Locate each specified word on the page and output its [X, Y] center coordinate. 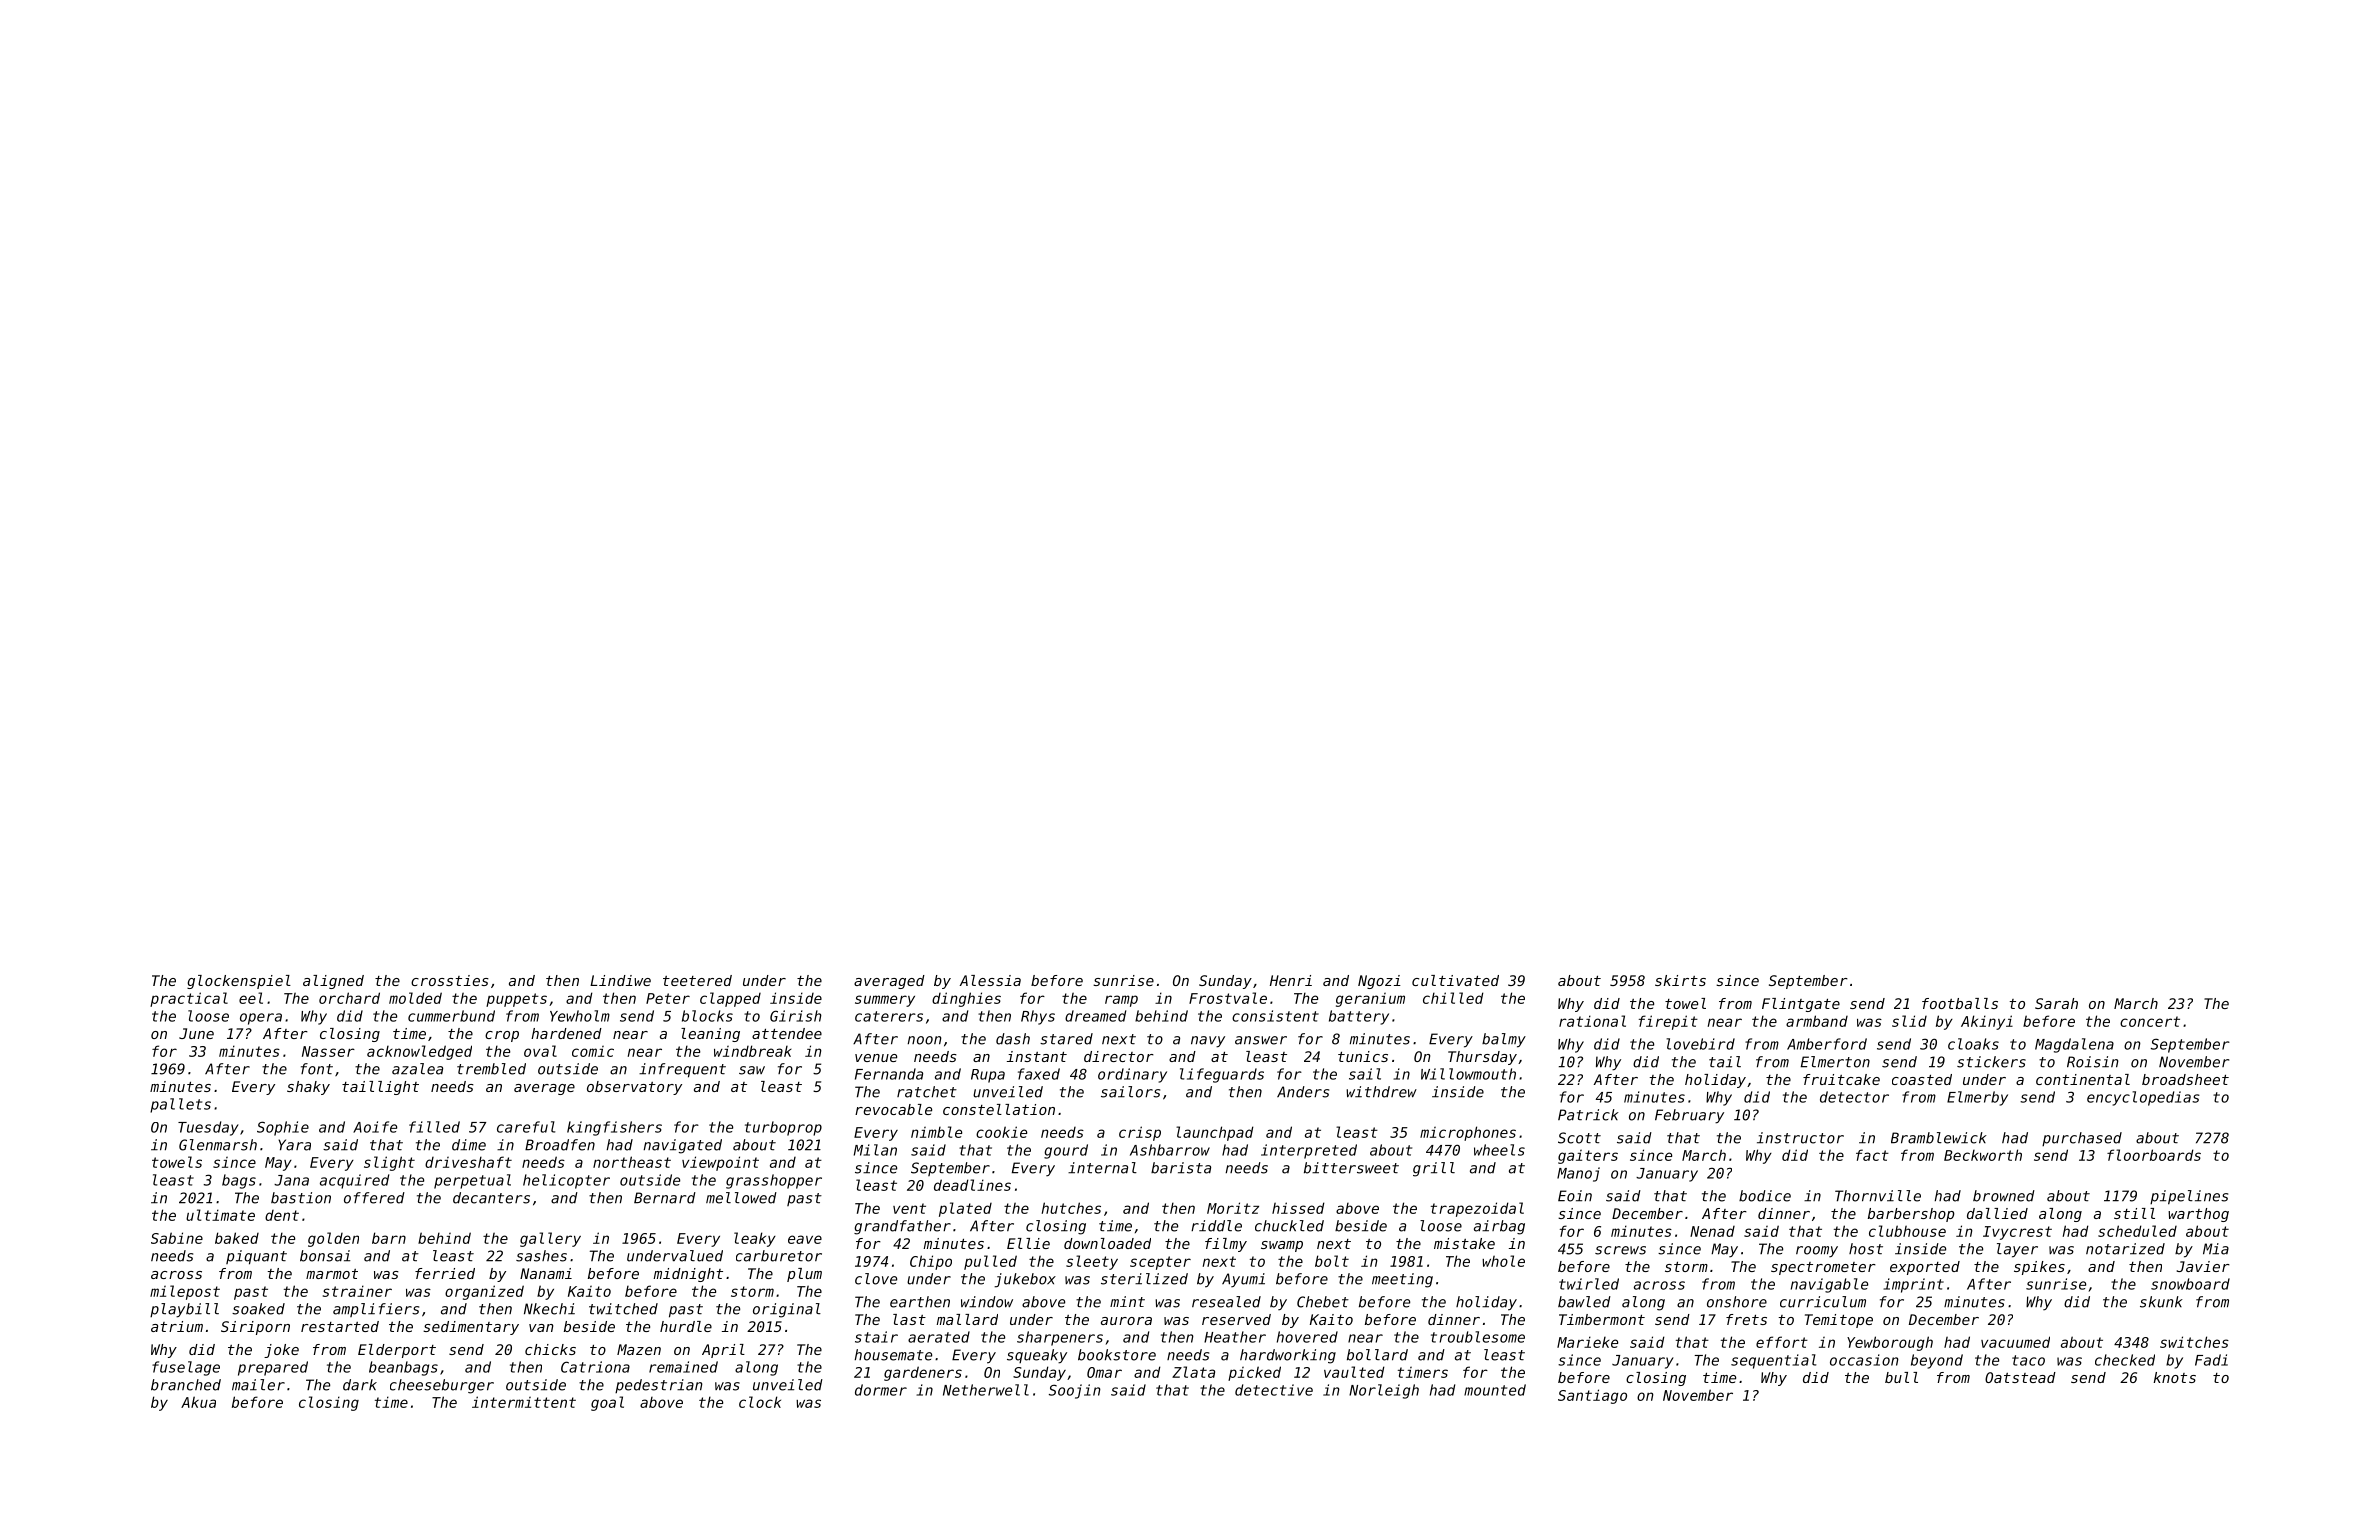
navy [1208, 1042]
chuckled [1289, 1226]
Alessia [990, 980]
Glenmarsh [218, 1145]
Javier [2203, 1266]
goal [607, 1403]
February [1689, 1116]
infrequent [682, 1070]
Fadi [2211, 1360]
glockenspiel [239, 982]
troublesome [1478, 1337]
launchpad [1215, 1133]
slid [1909, 1021]
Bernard [665, 1198]
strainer [357, 1291]
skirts [1680, 980]
